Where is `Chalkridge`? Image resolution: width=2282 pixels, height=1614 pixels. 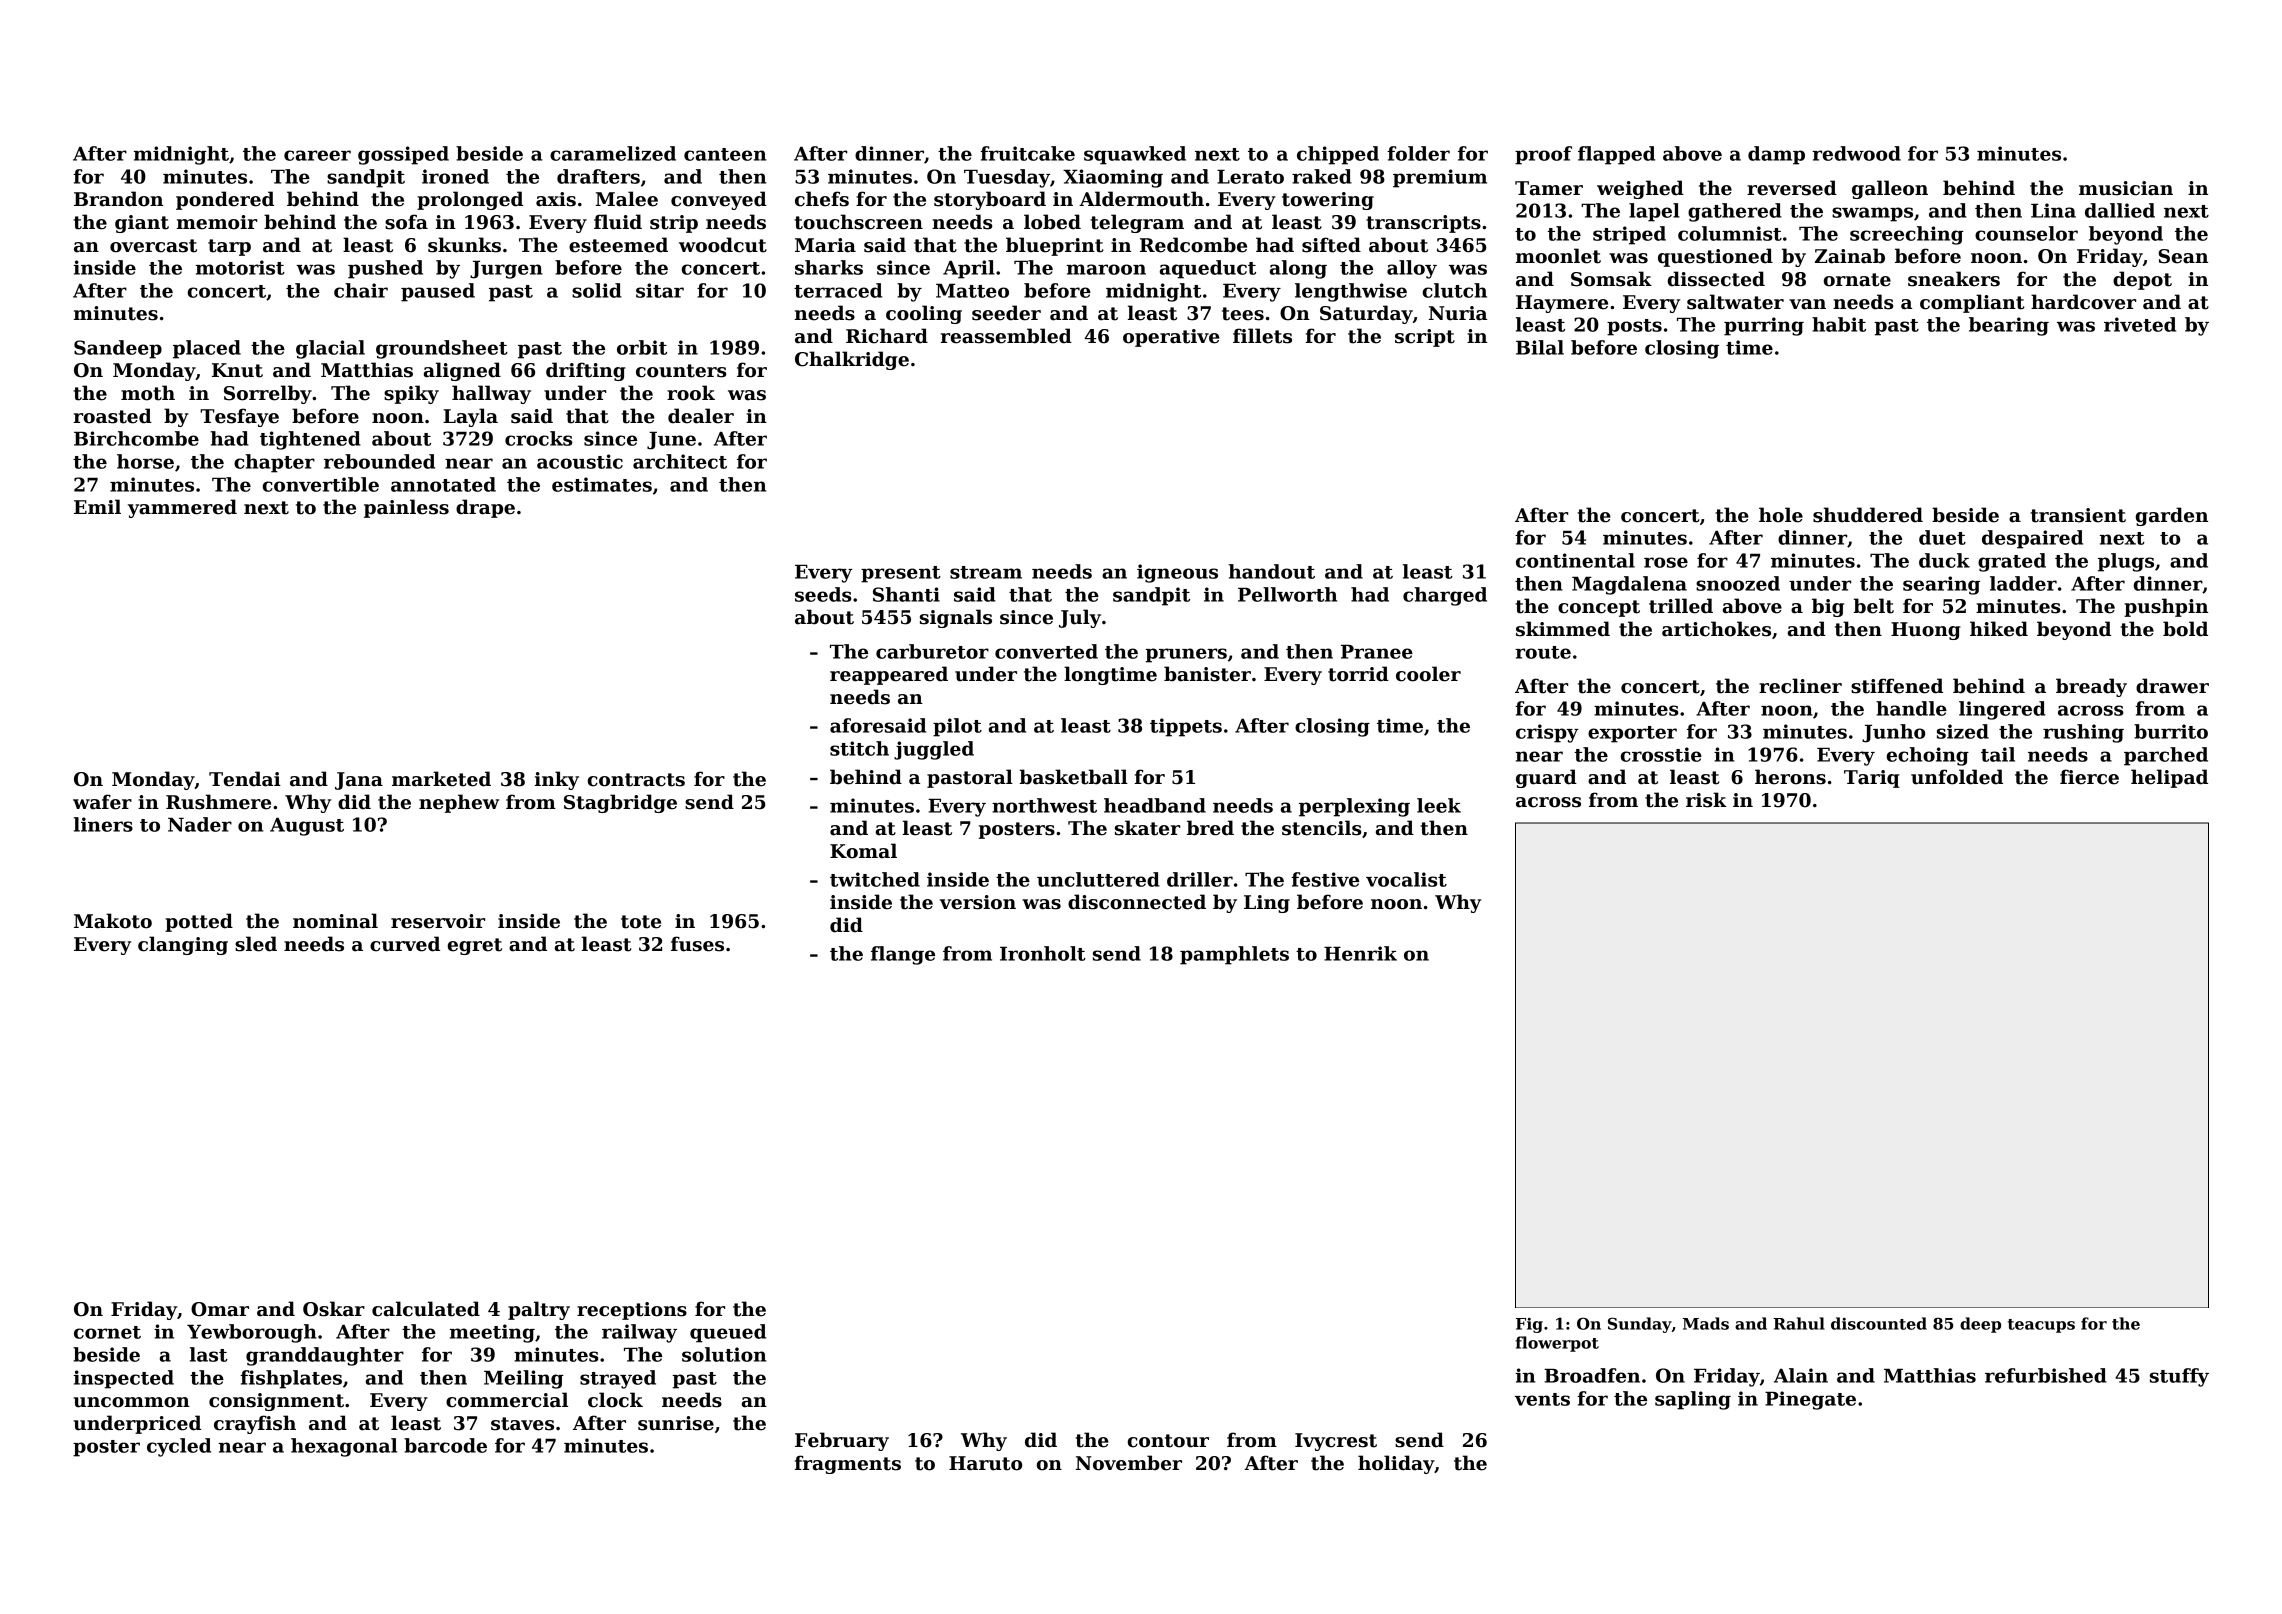 Chalkridge is located at coordinates (852, 360).
